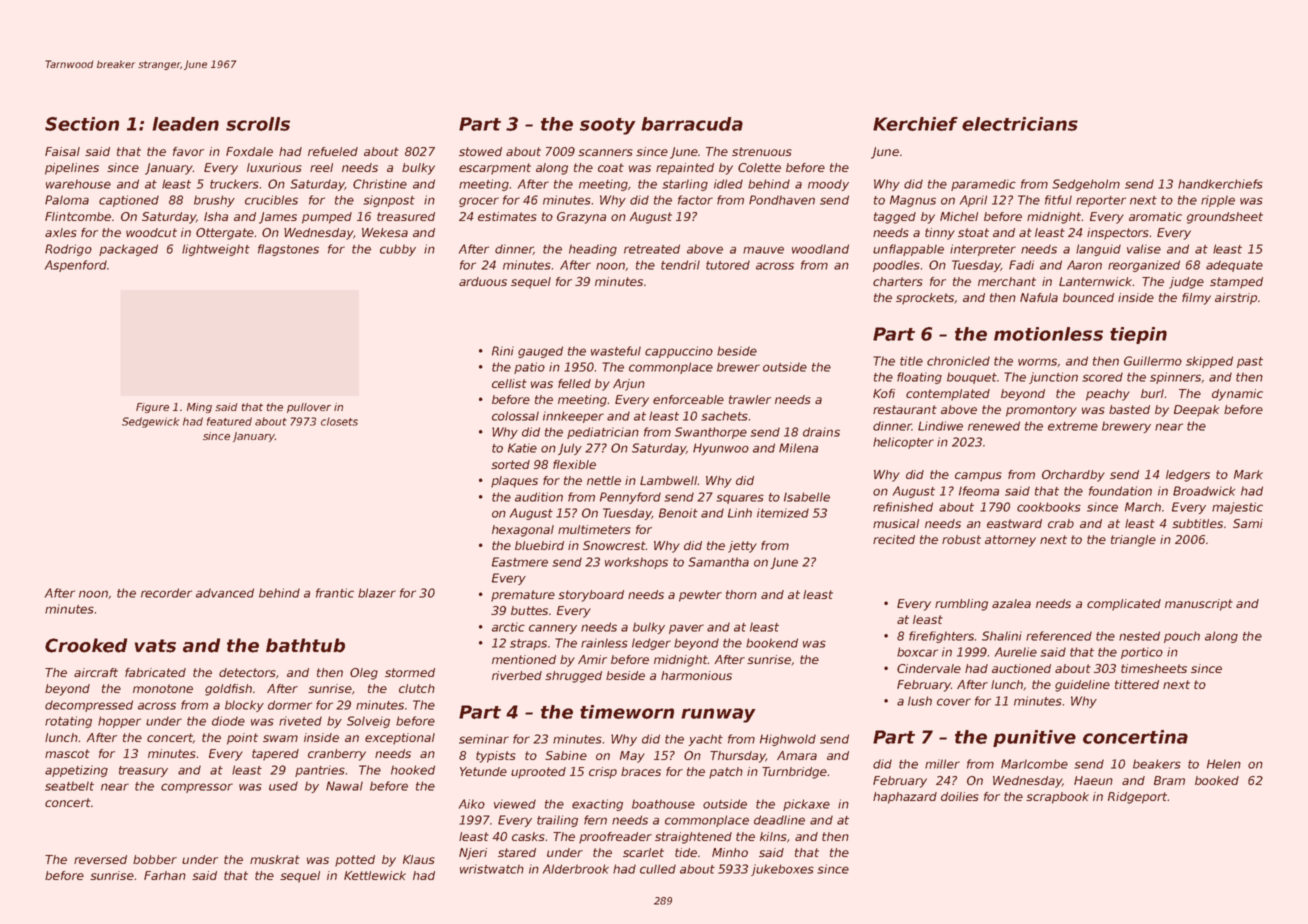 This image has height=924, width=1308. What do you see at coordinates (61, 232) in the image?
I see `axles` at bounding box center [61, 232].
